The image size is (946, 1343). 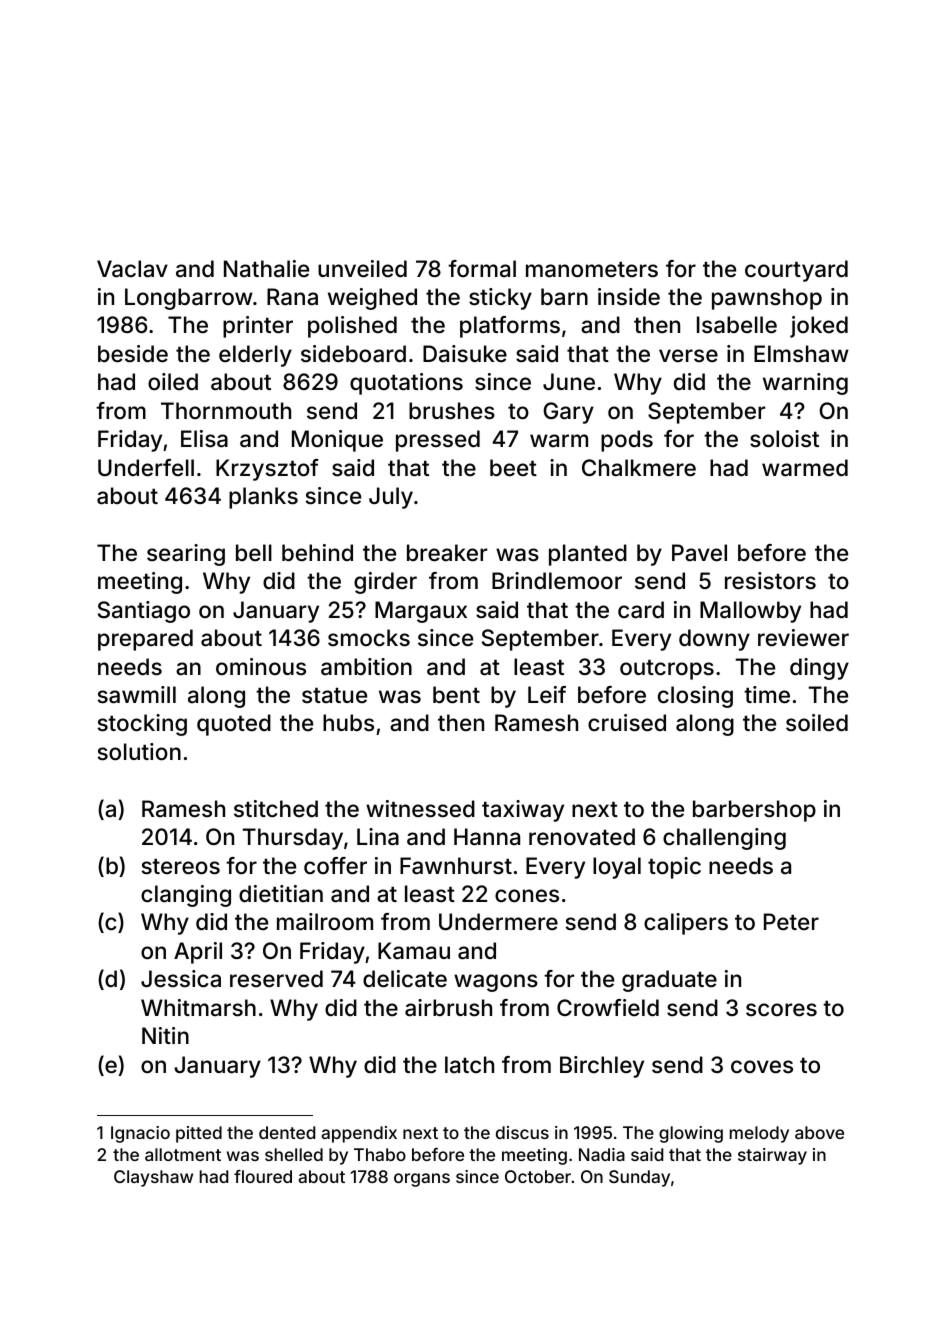 What do you see at coordinates (688, 356) in the image?
I see `verse` at bounding box center [688, 356].
